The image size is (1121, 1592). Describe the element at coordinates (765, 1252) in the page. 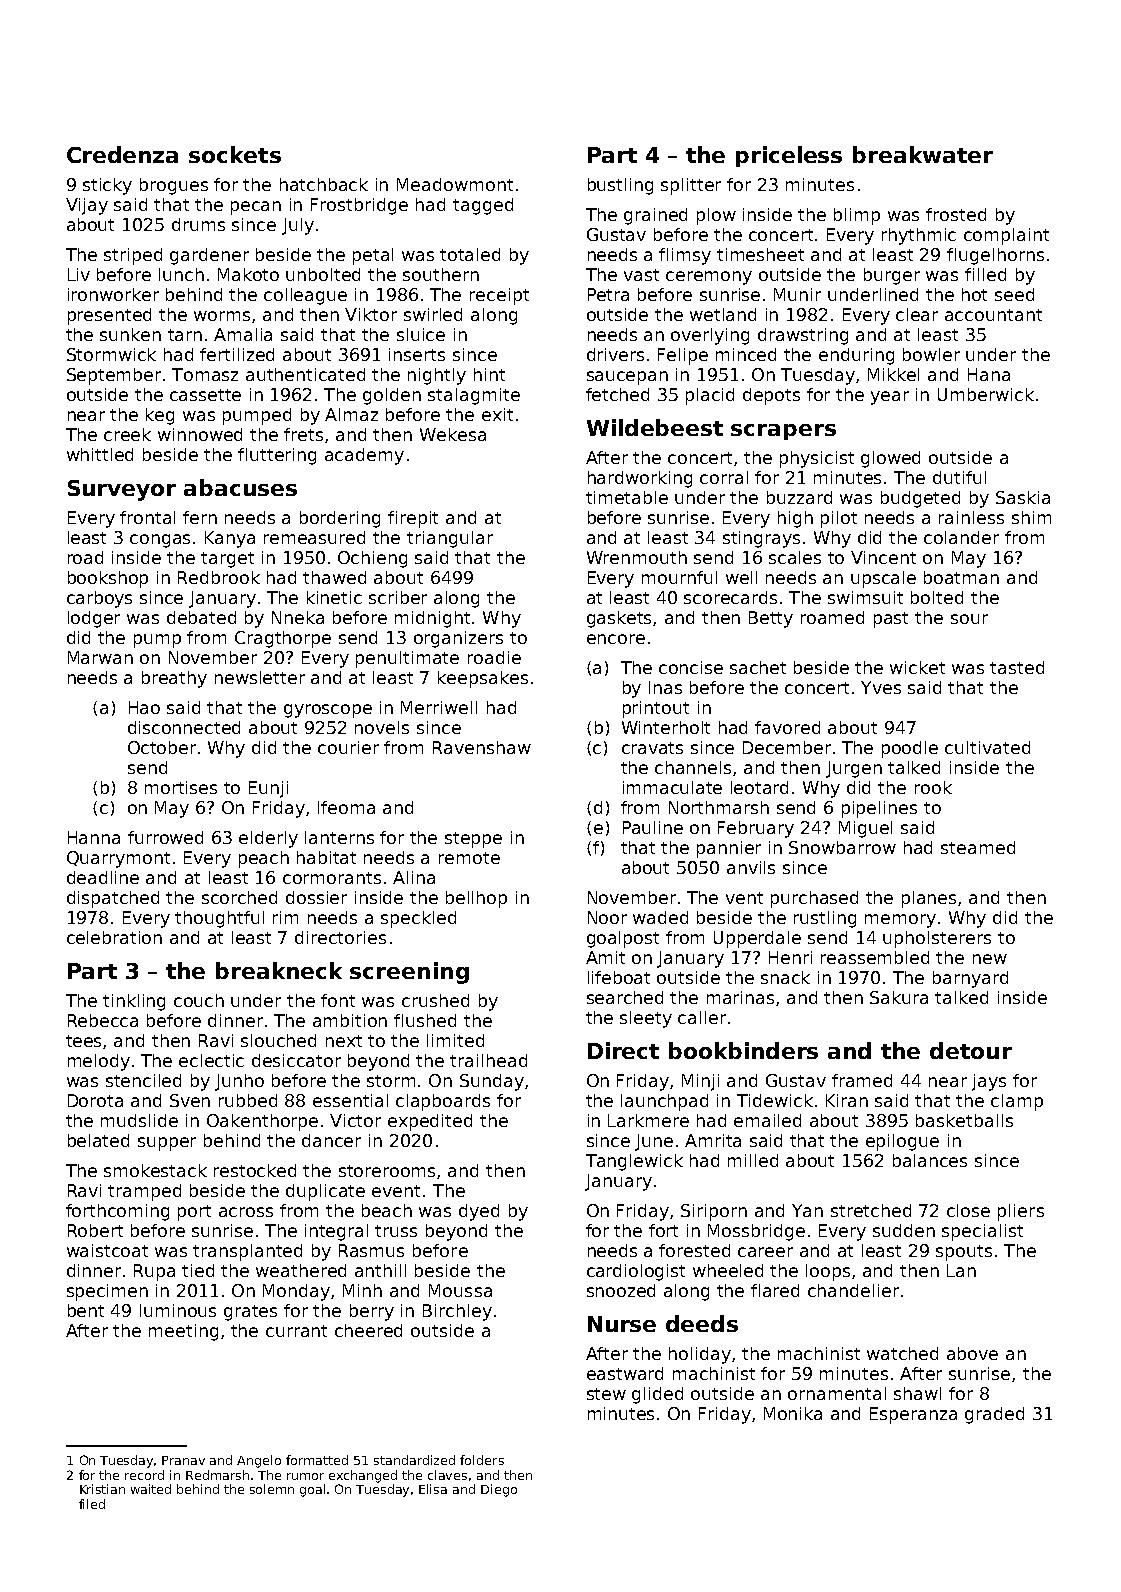

I see `career` at that location.
